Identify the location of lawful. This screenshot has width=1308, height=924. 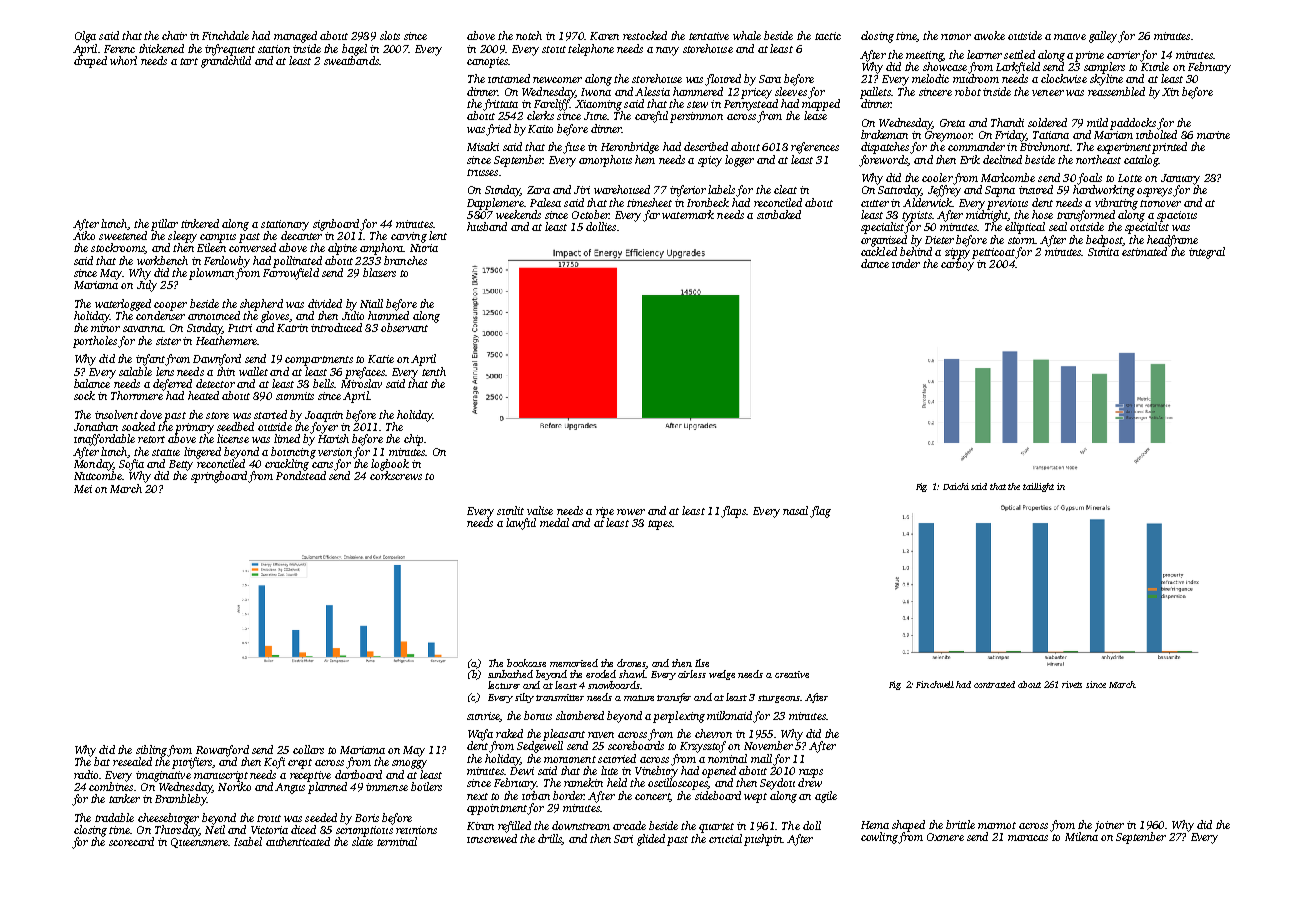
(521, 524).
